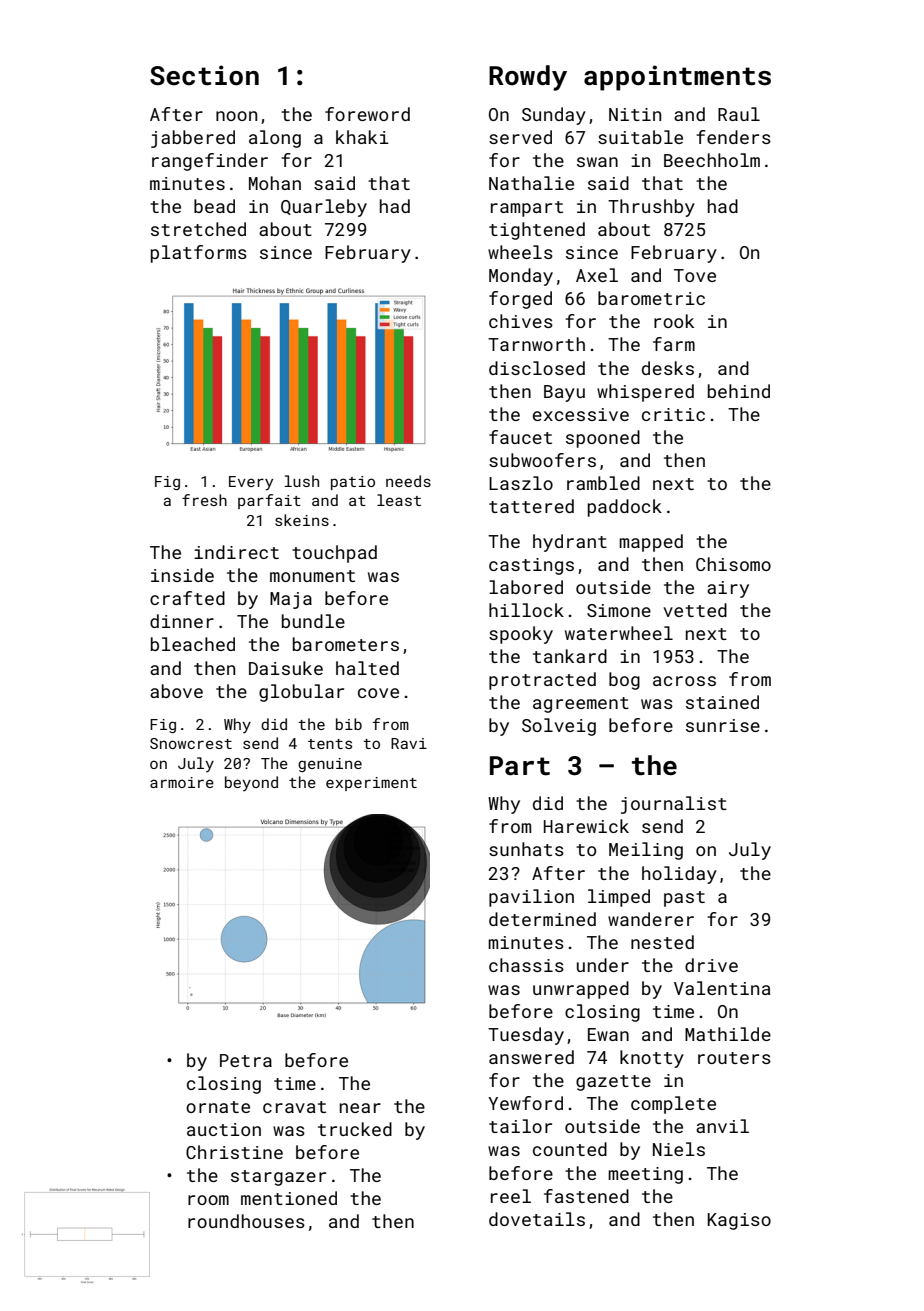 This screenshot has width=924, height=1311. I want to click on airy, so click(728, 589).
